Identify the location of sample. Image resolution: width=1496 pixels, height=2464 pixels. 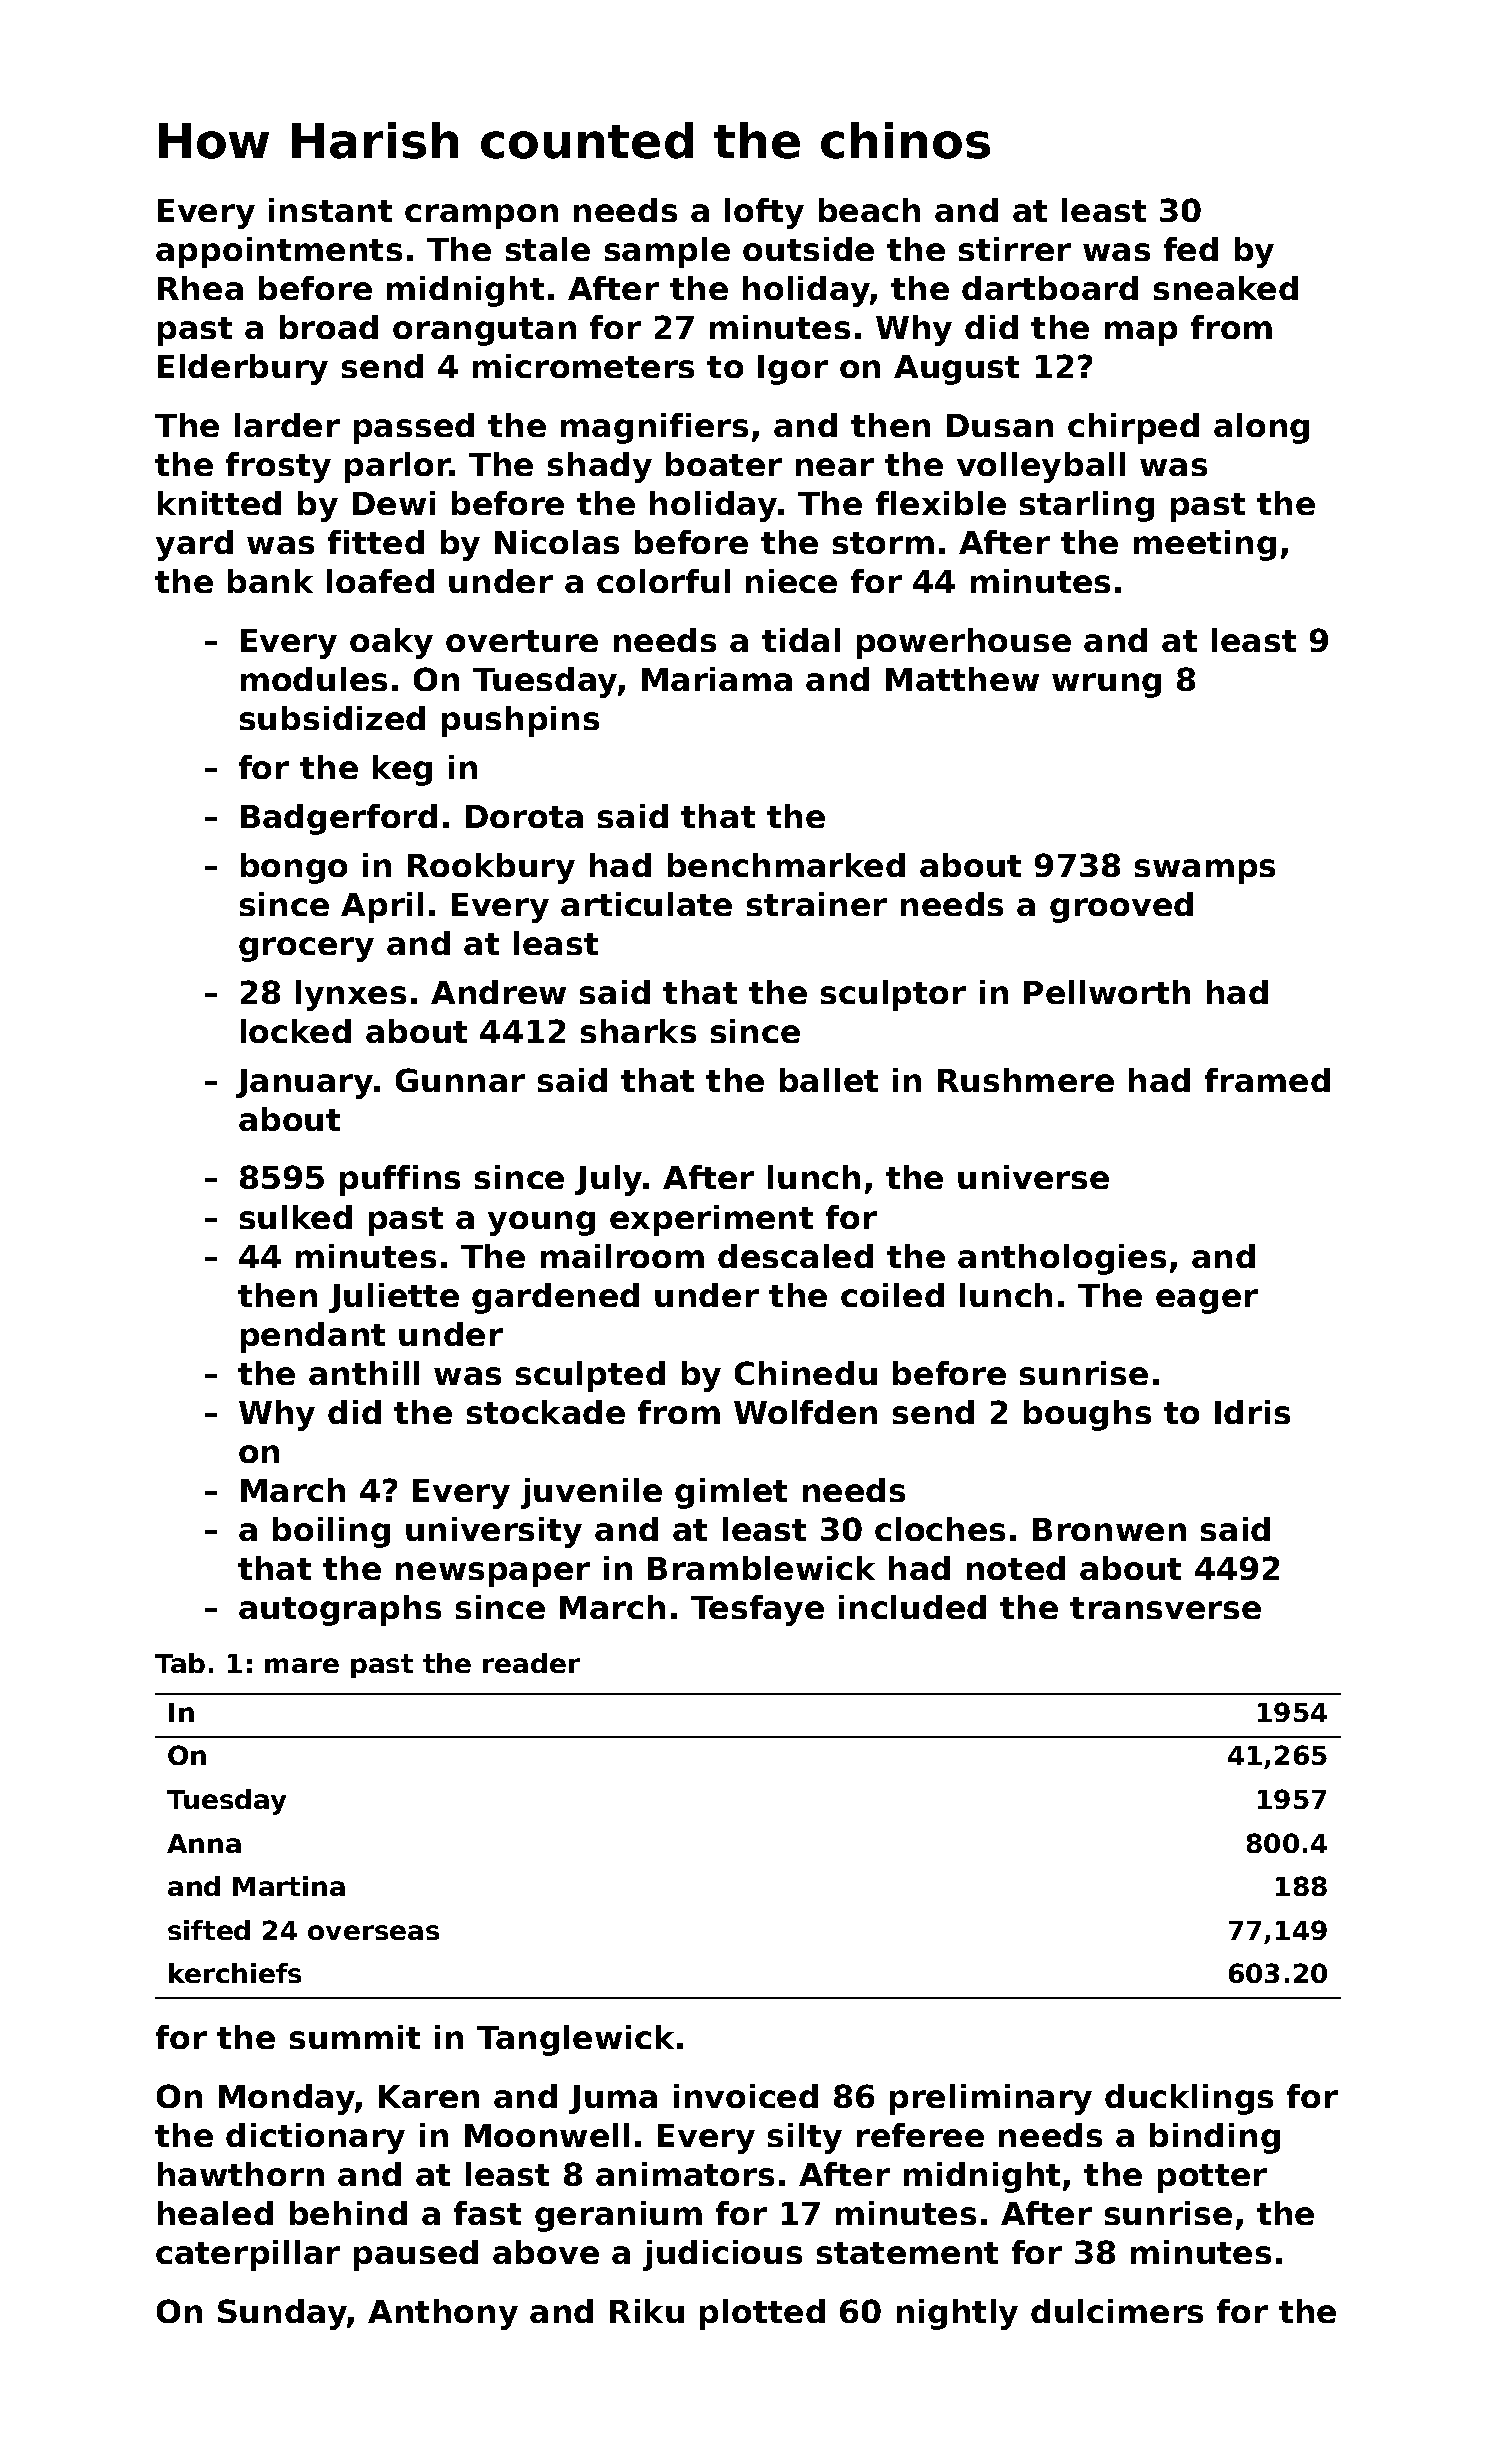
(667, 252).
